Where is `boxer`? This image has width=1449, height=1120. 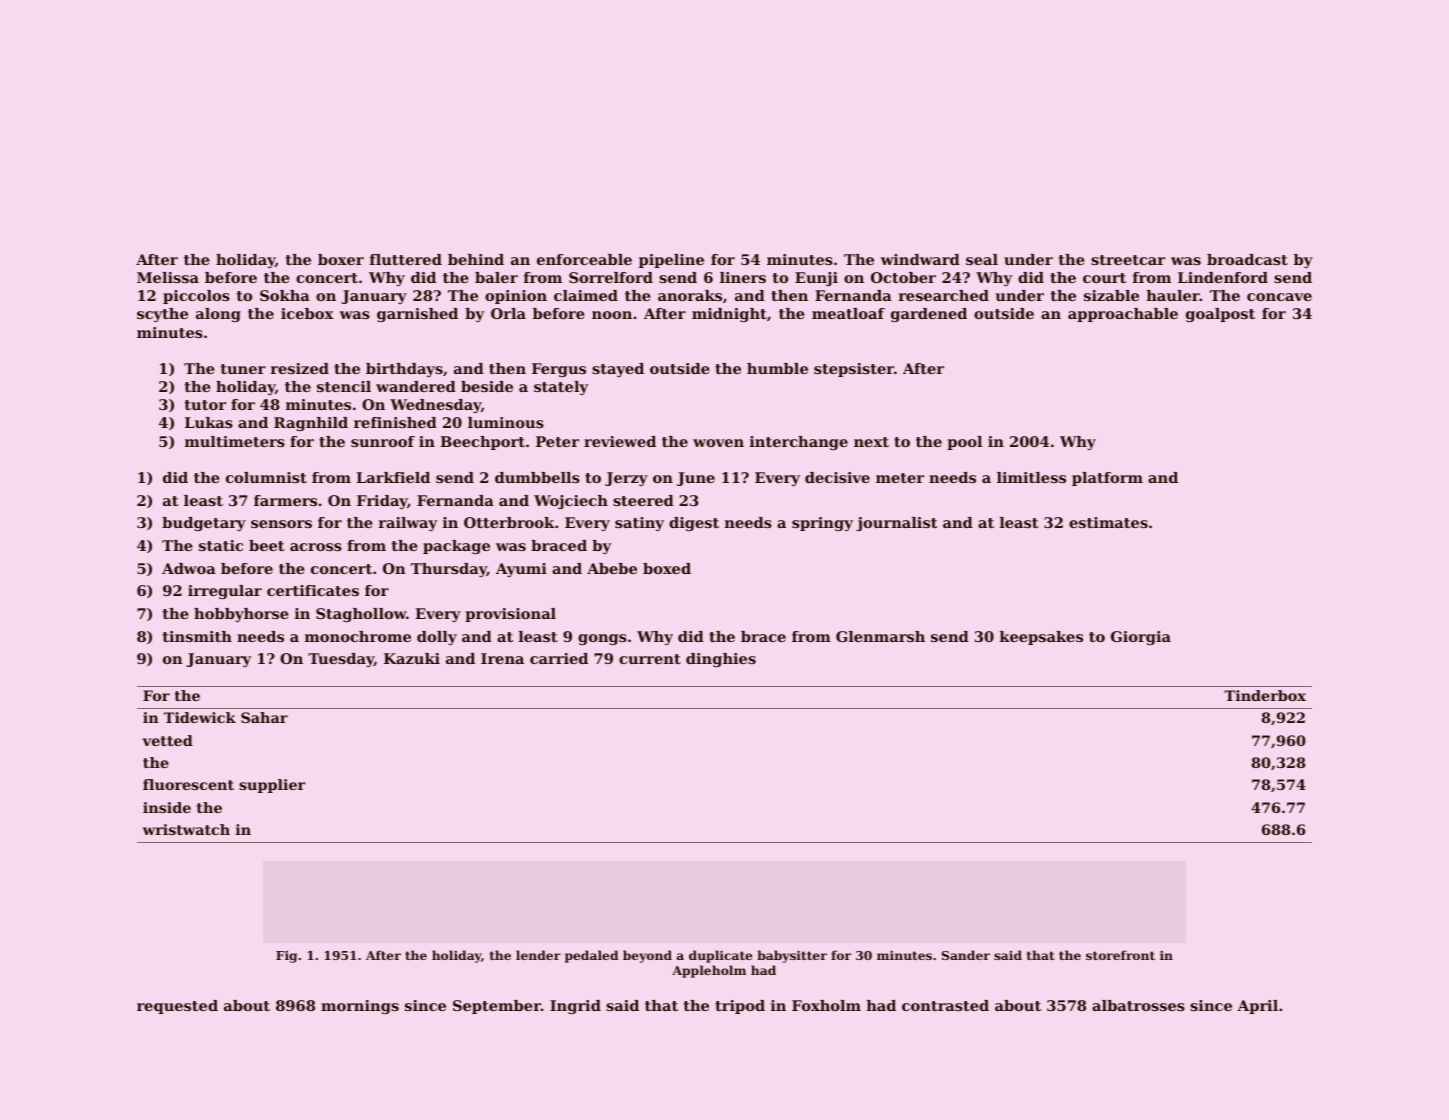 boxer is located at coordinates (341, 259).
